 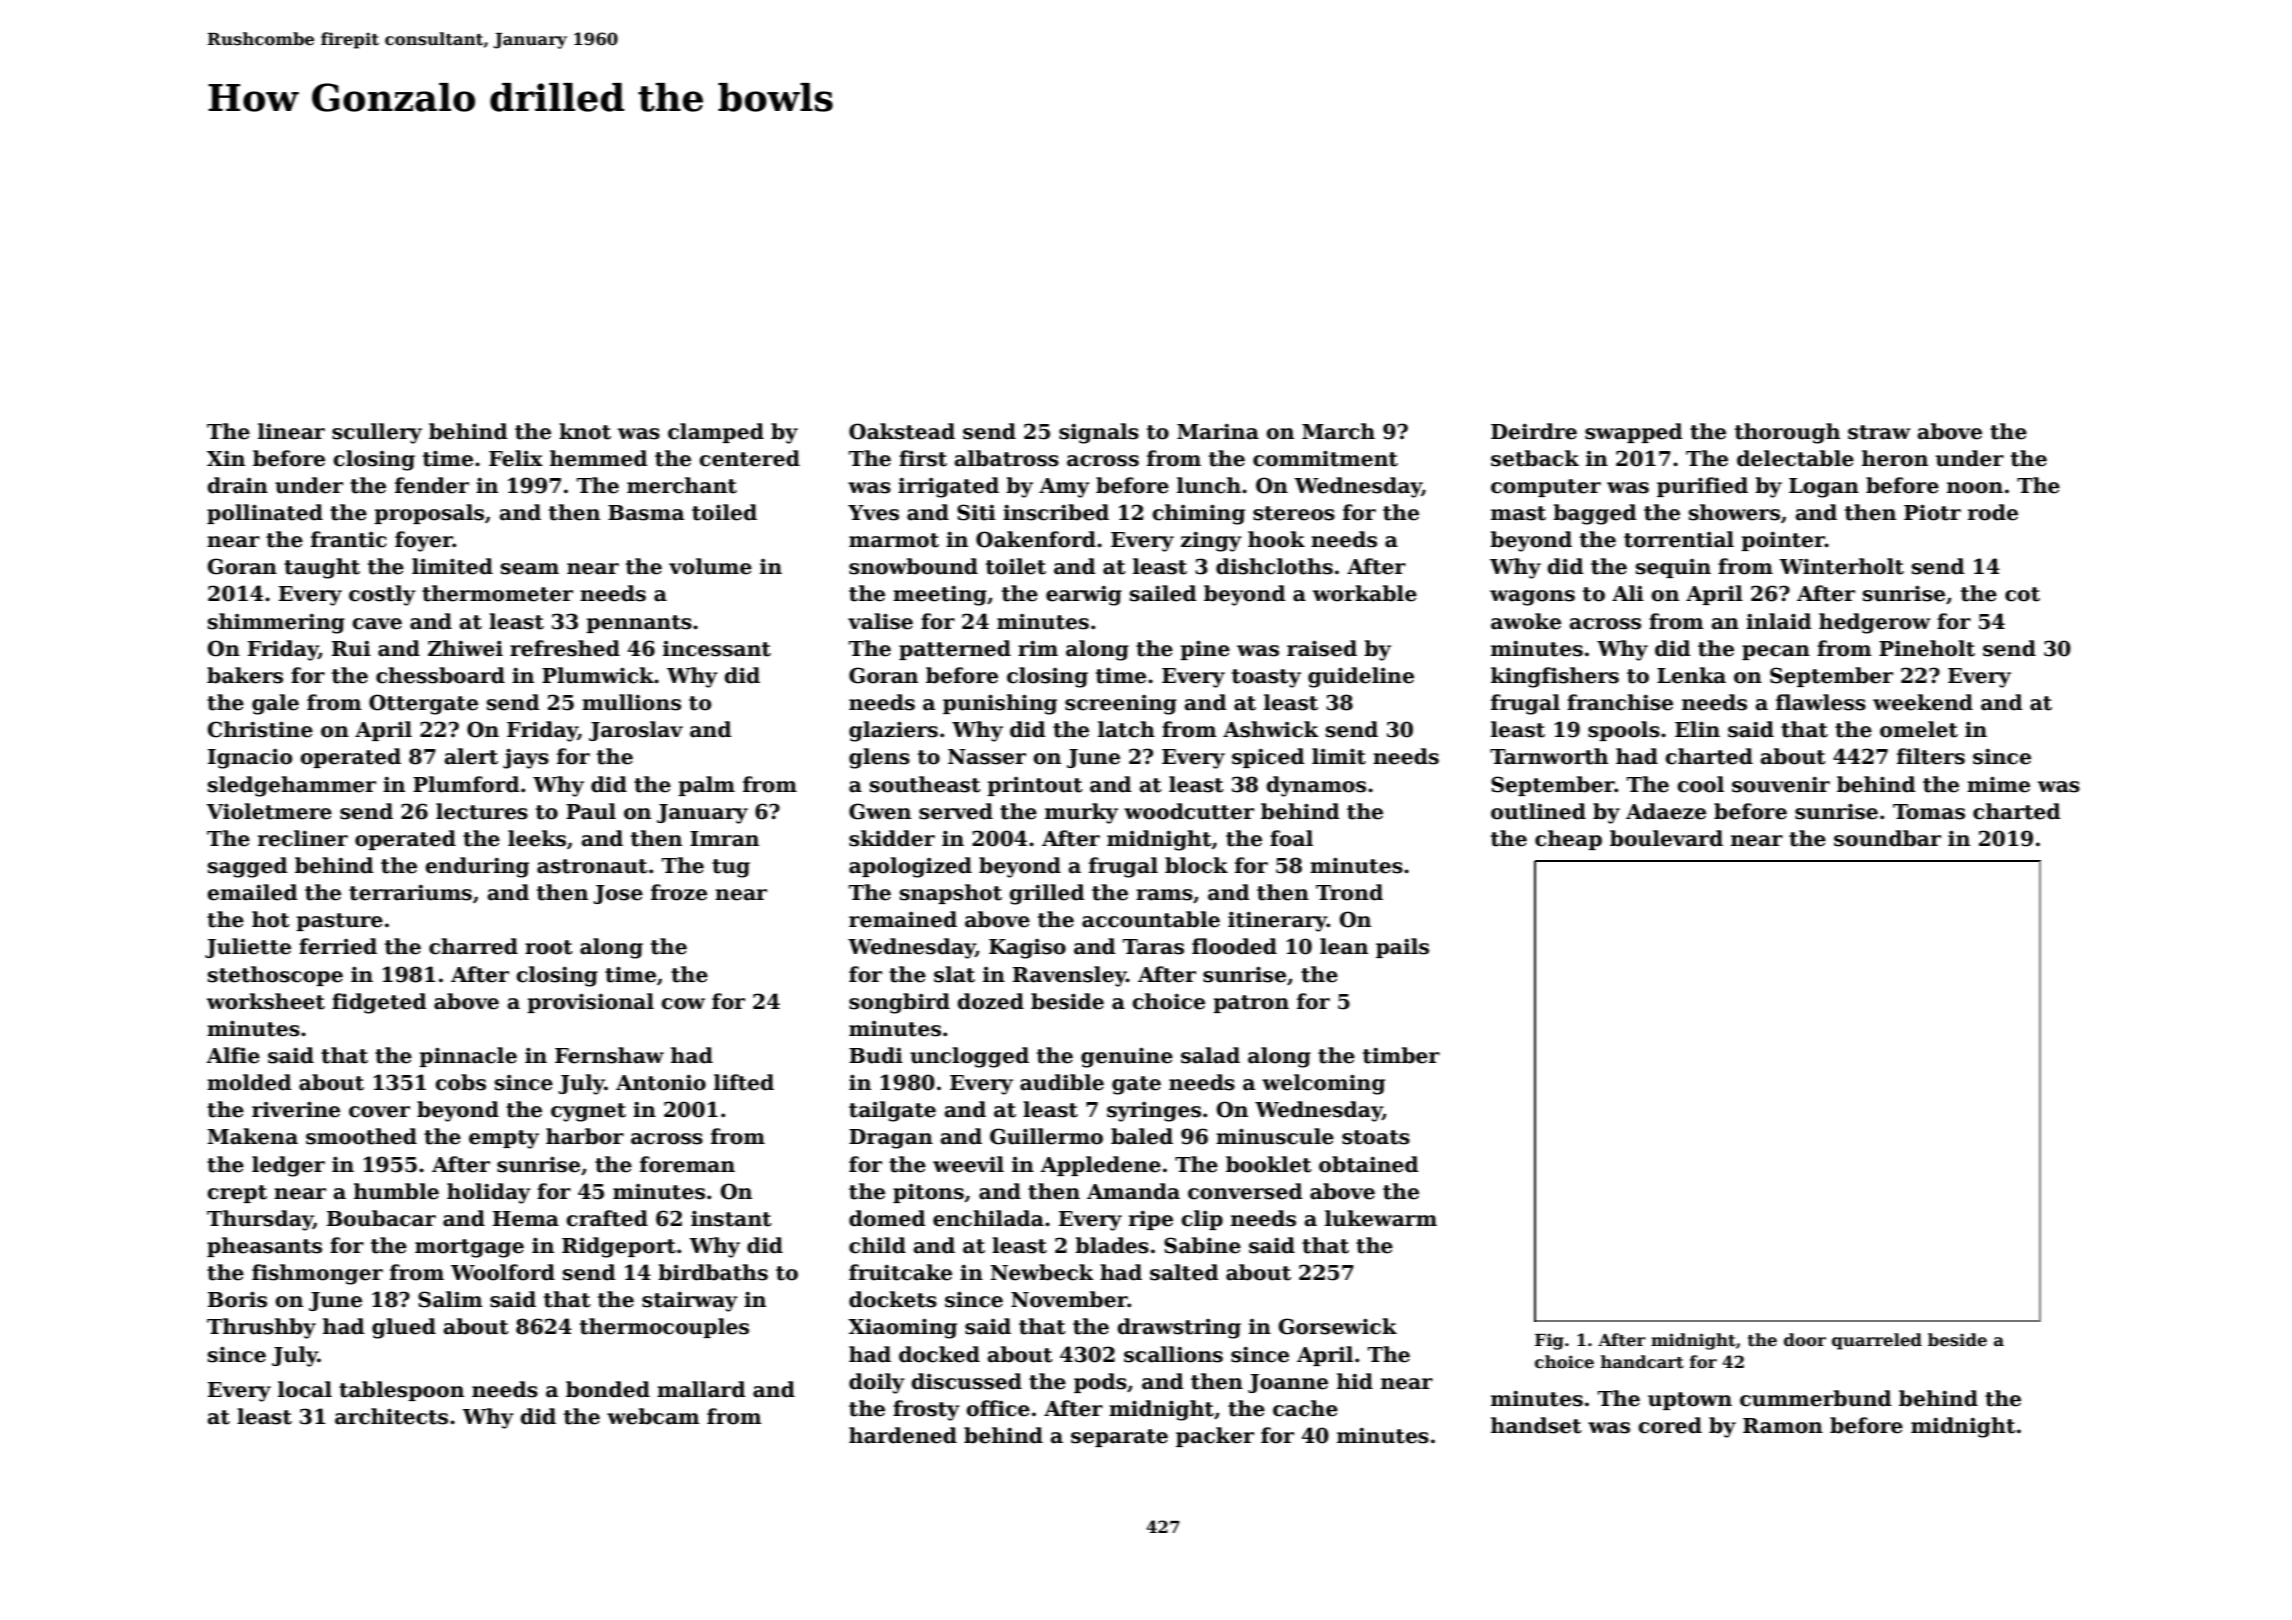 I want to click on Marina, so click(x=1218, y=432).
